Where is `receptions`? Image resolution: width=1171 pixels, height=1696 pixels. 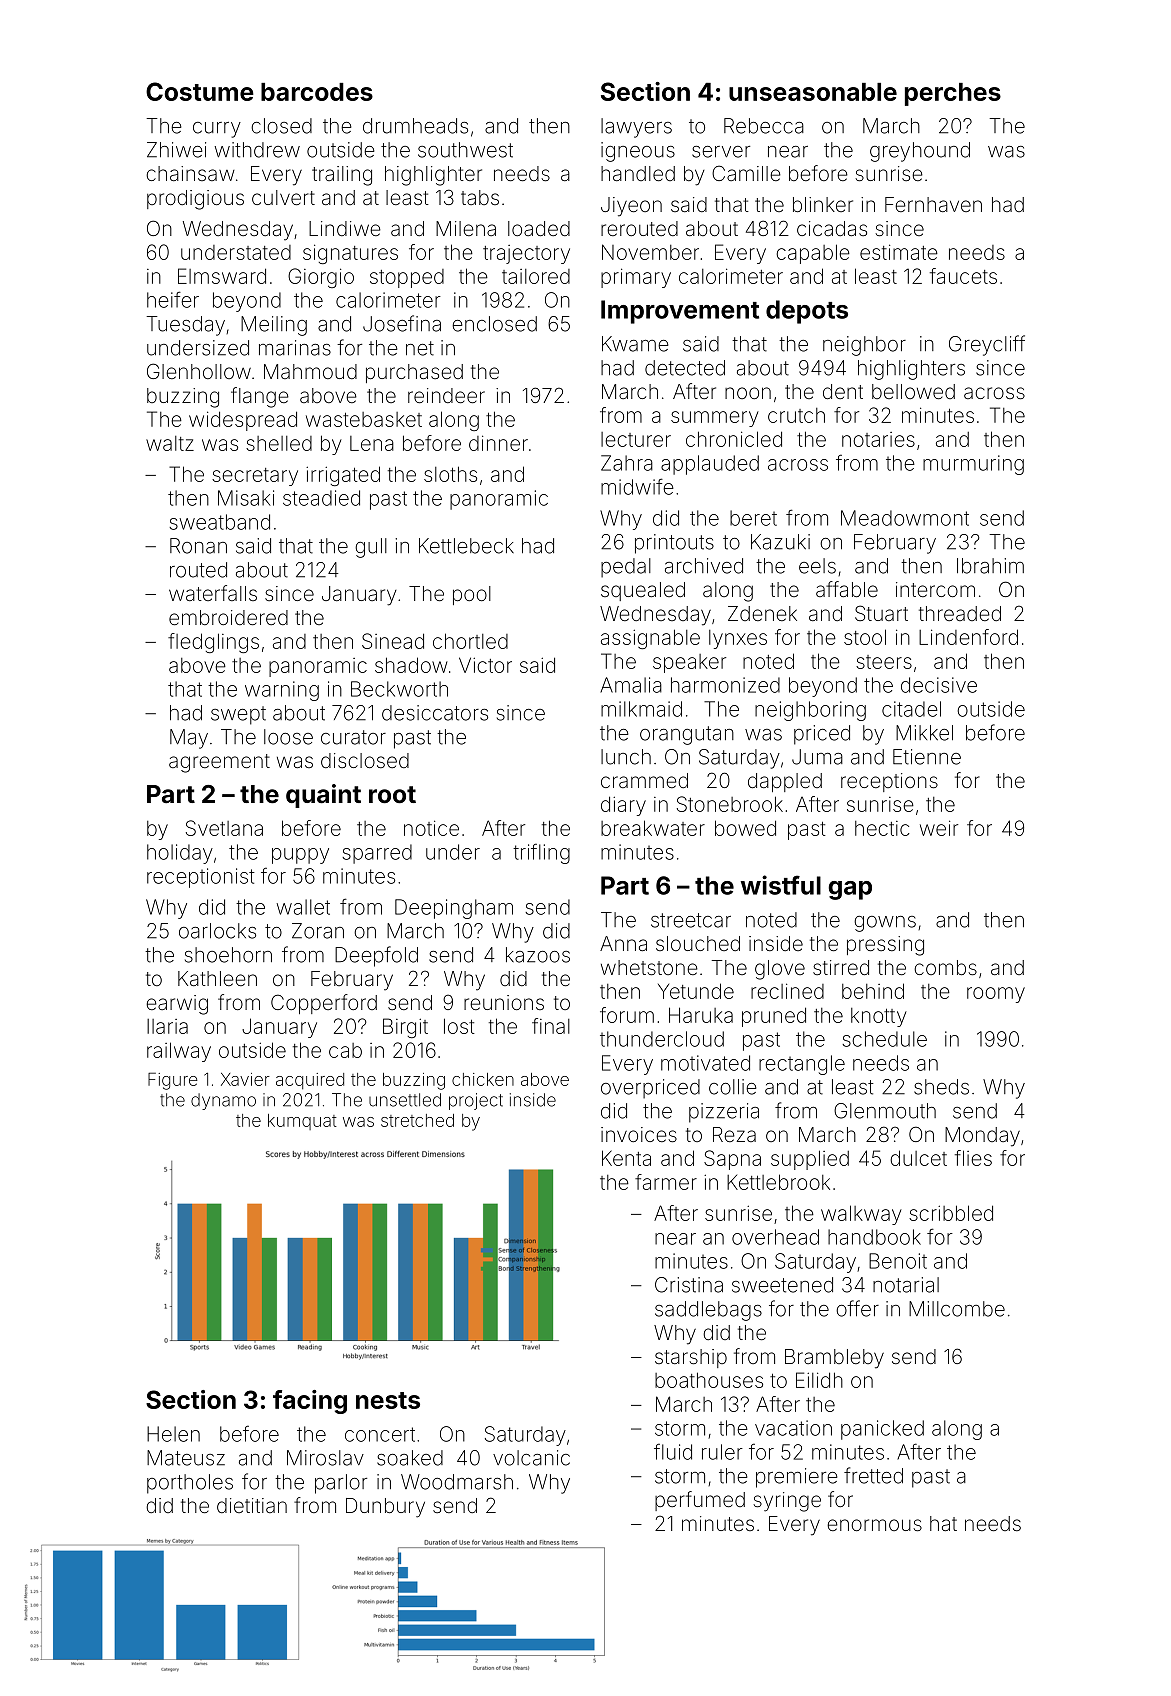
receptions is located at coordinates (889, 782).
